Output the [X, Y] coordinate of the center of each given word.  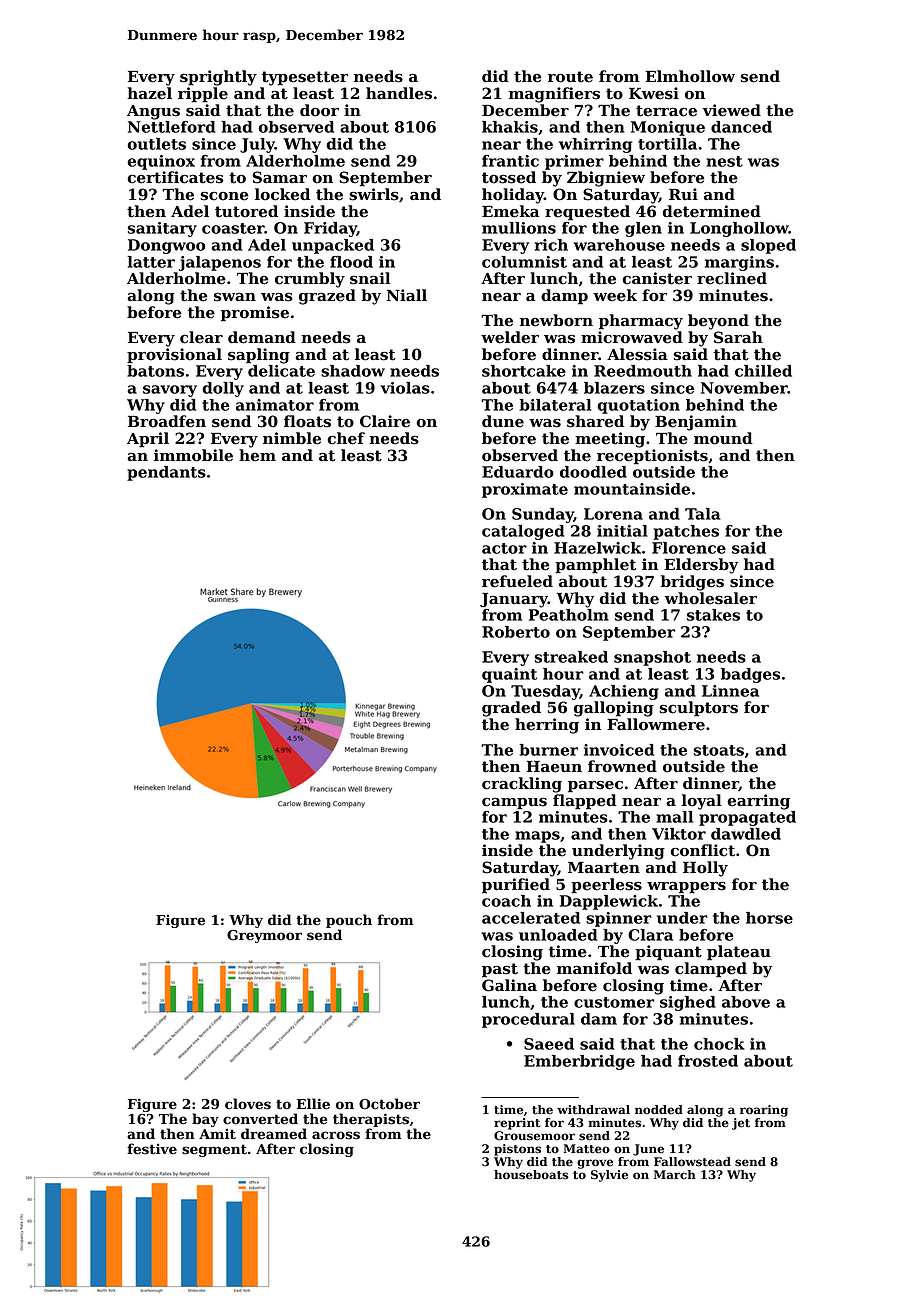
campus [514, 804]
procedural [528, 1020]
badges [750, 675]
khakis [510, 127]
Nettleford [172, 127]
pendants [166, 473]
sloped [768, 246]
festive [152, 1149]
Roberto [516, 632]
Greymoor [264, 936]
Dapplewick [609, 902]
